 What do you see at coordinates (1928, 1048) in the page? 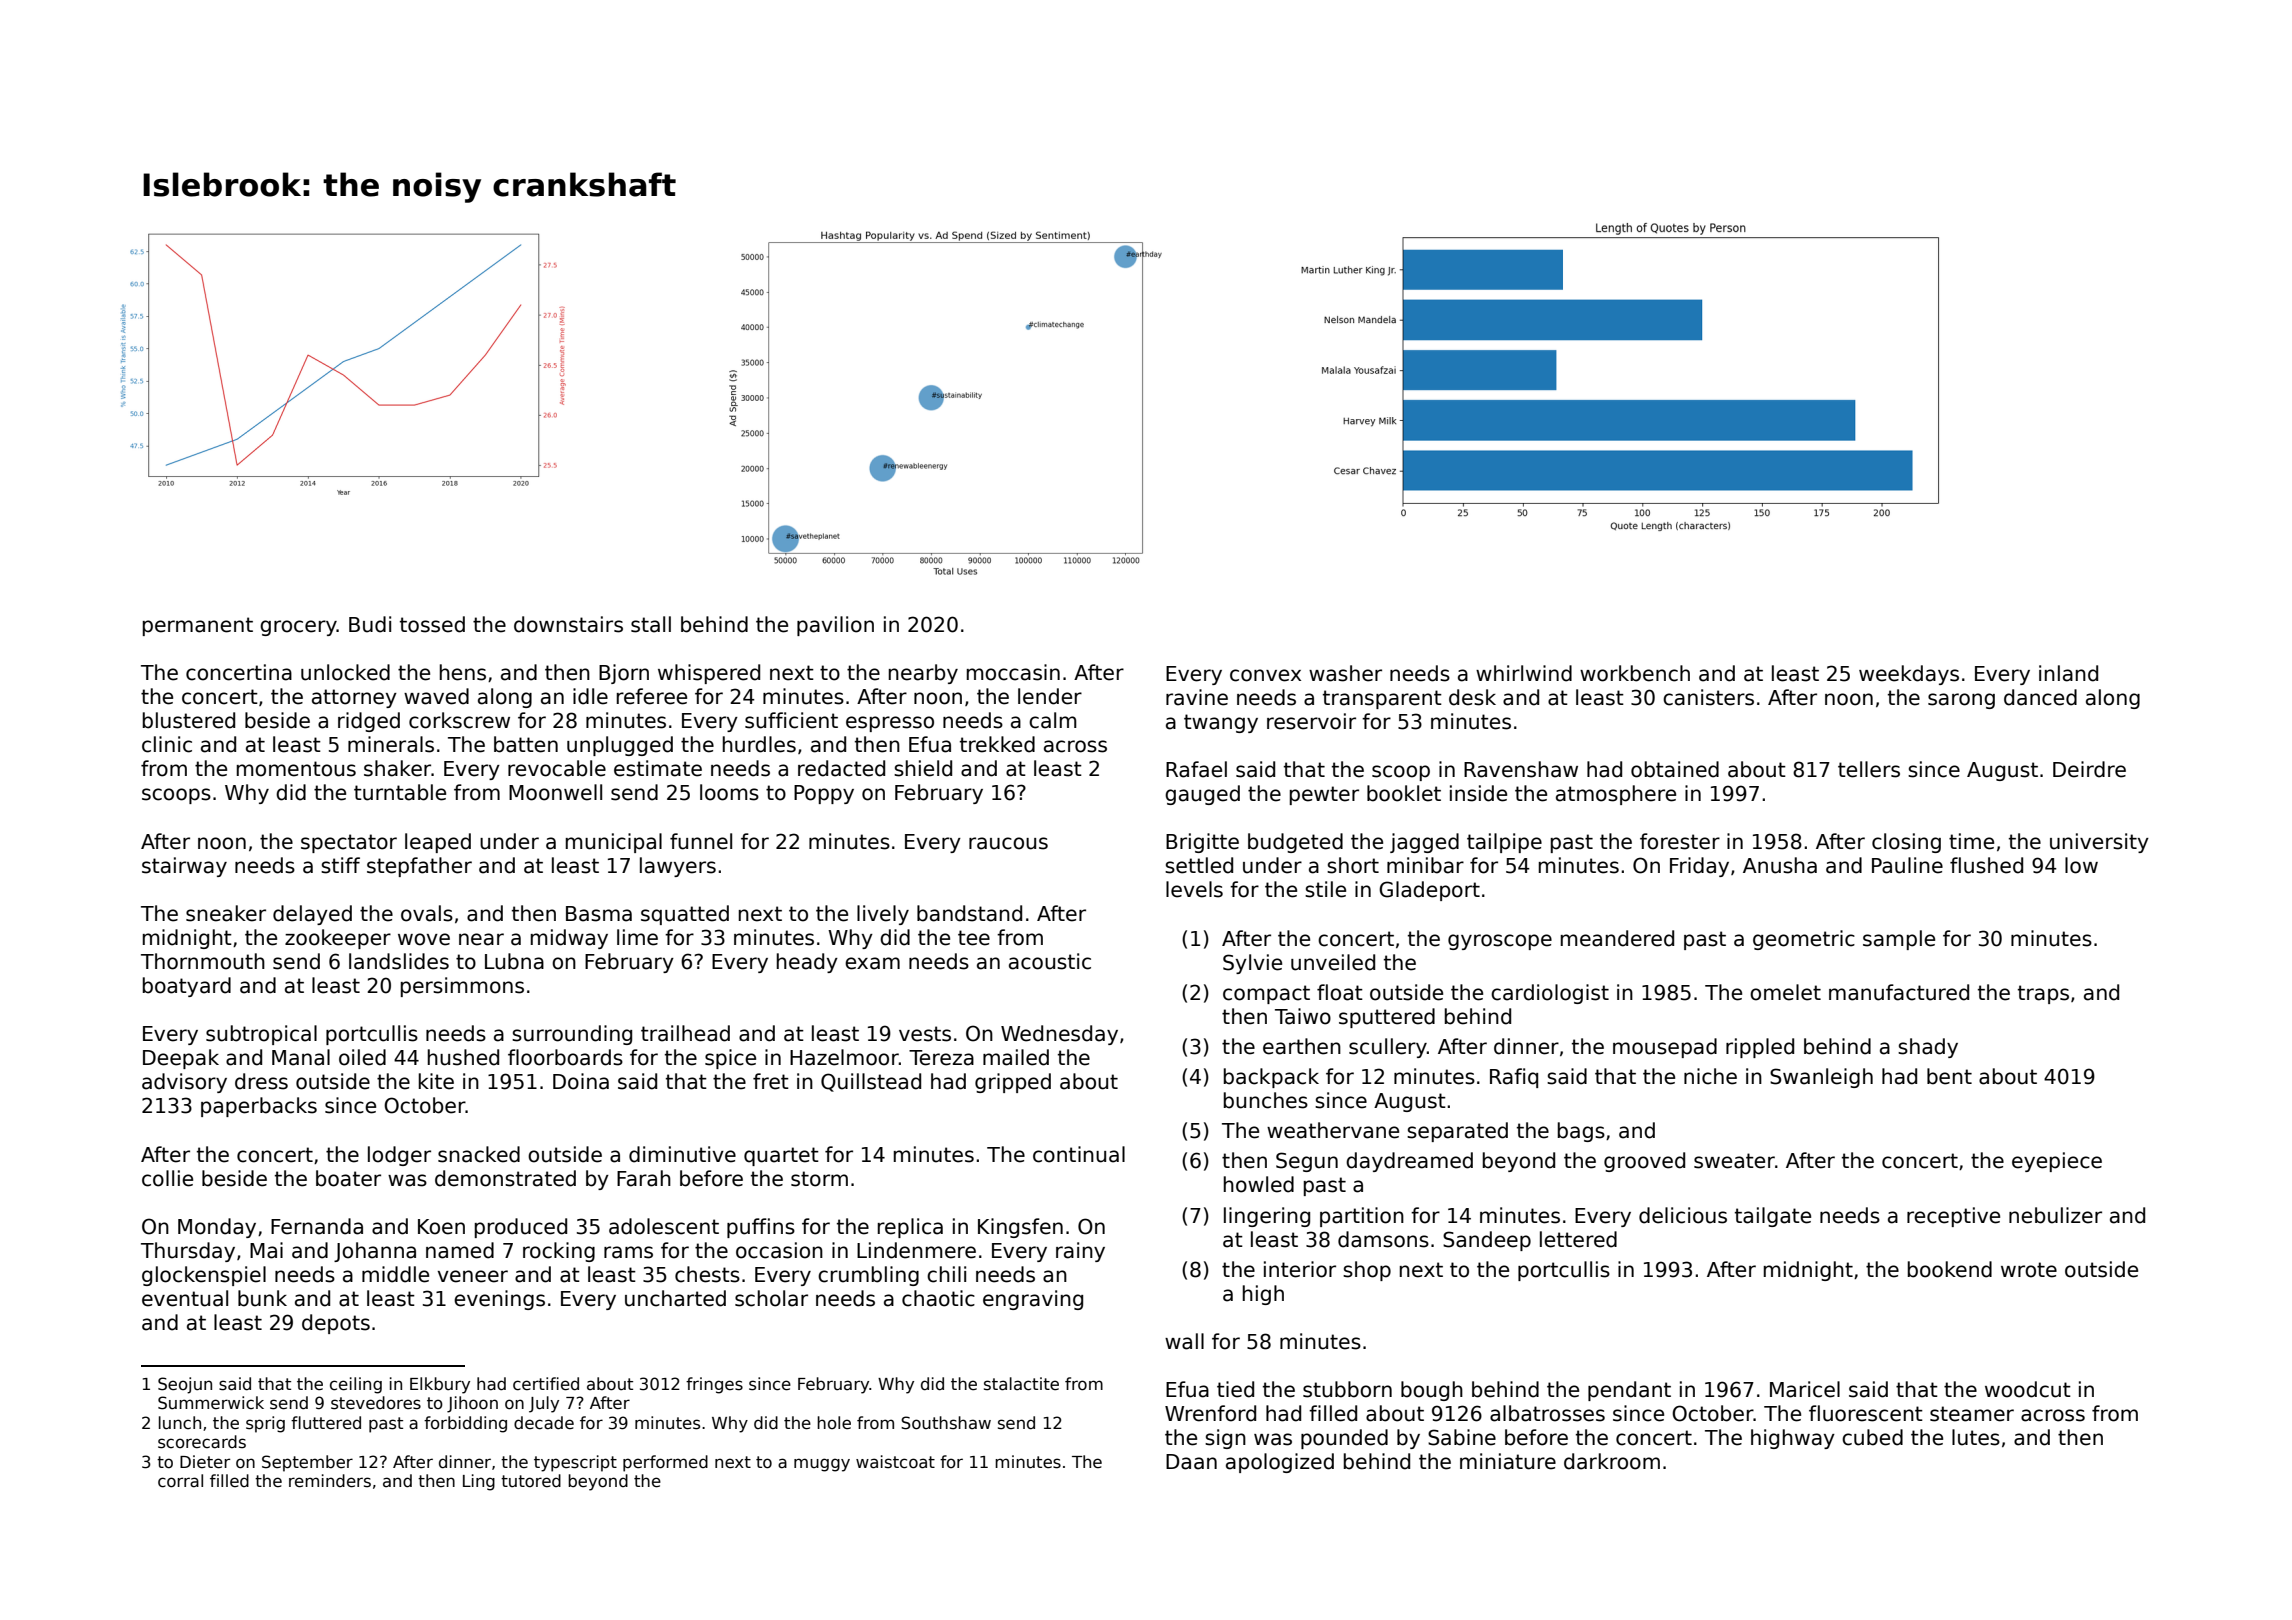
I see `shady` at bounding box center [1928, 1048].
